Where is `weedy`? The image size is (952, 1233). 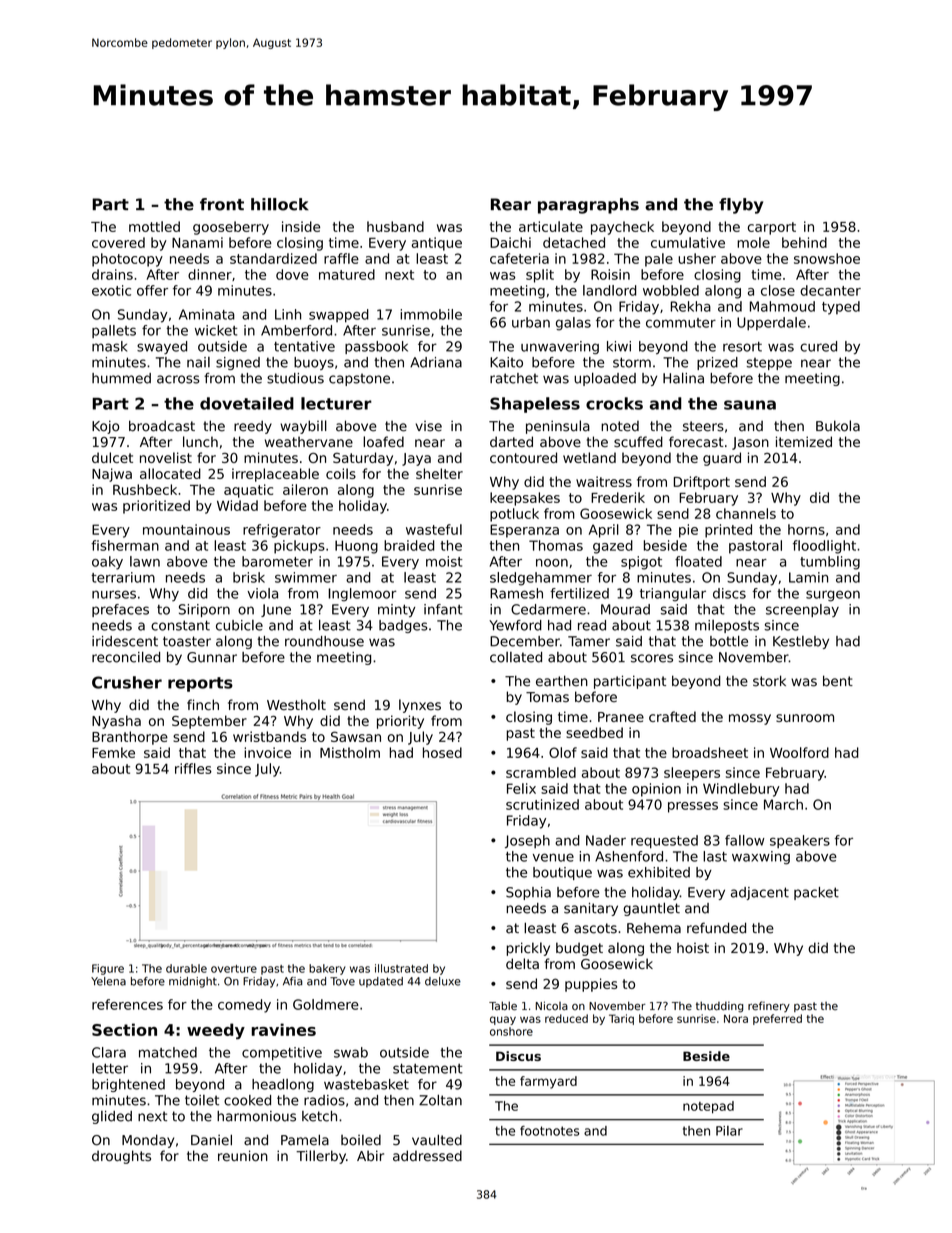 weedy is located at coordinates (216, 1031).
